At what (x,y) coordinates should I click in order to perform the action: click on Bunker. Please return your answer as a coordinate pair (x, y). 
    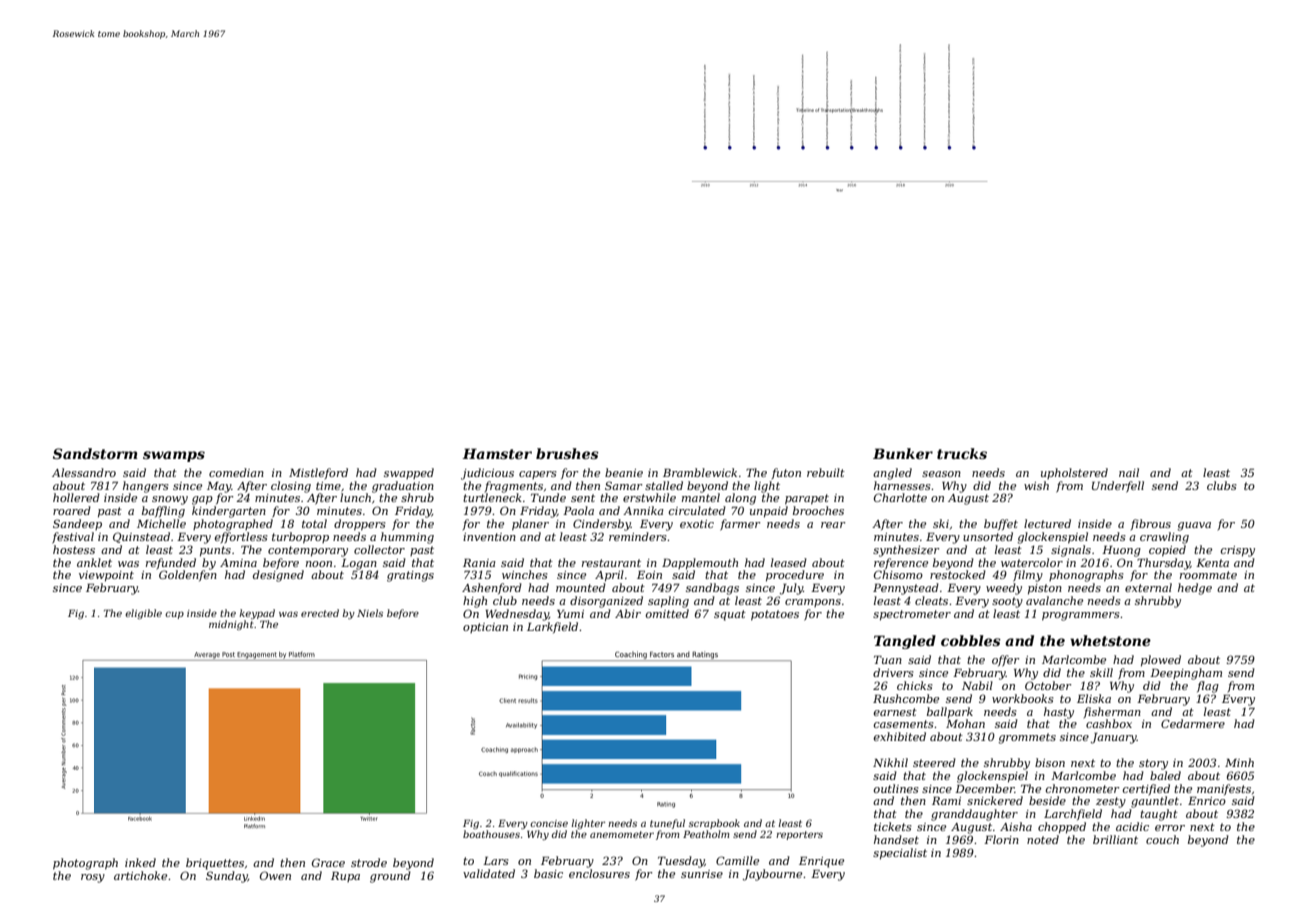
    Looking at the image, I should click on (903, 453).
